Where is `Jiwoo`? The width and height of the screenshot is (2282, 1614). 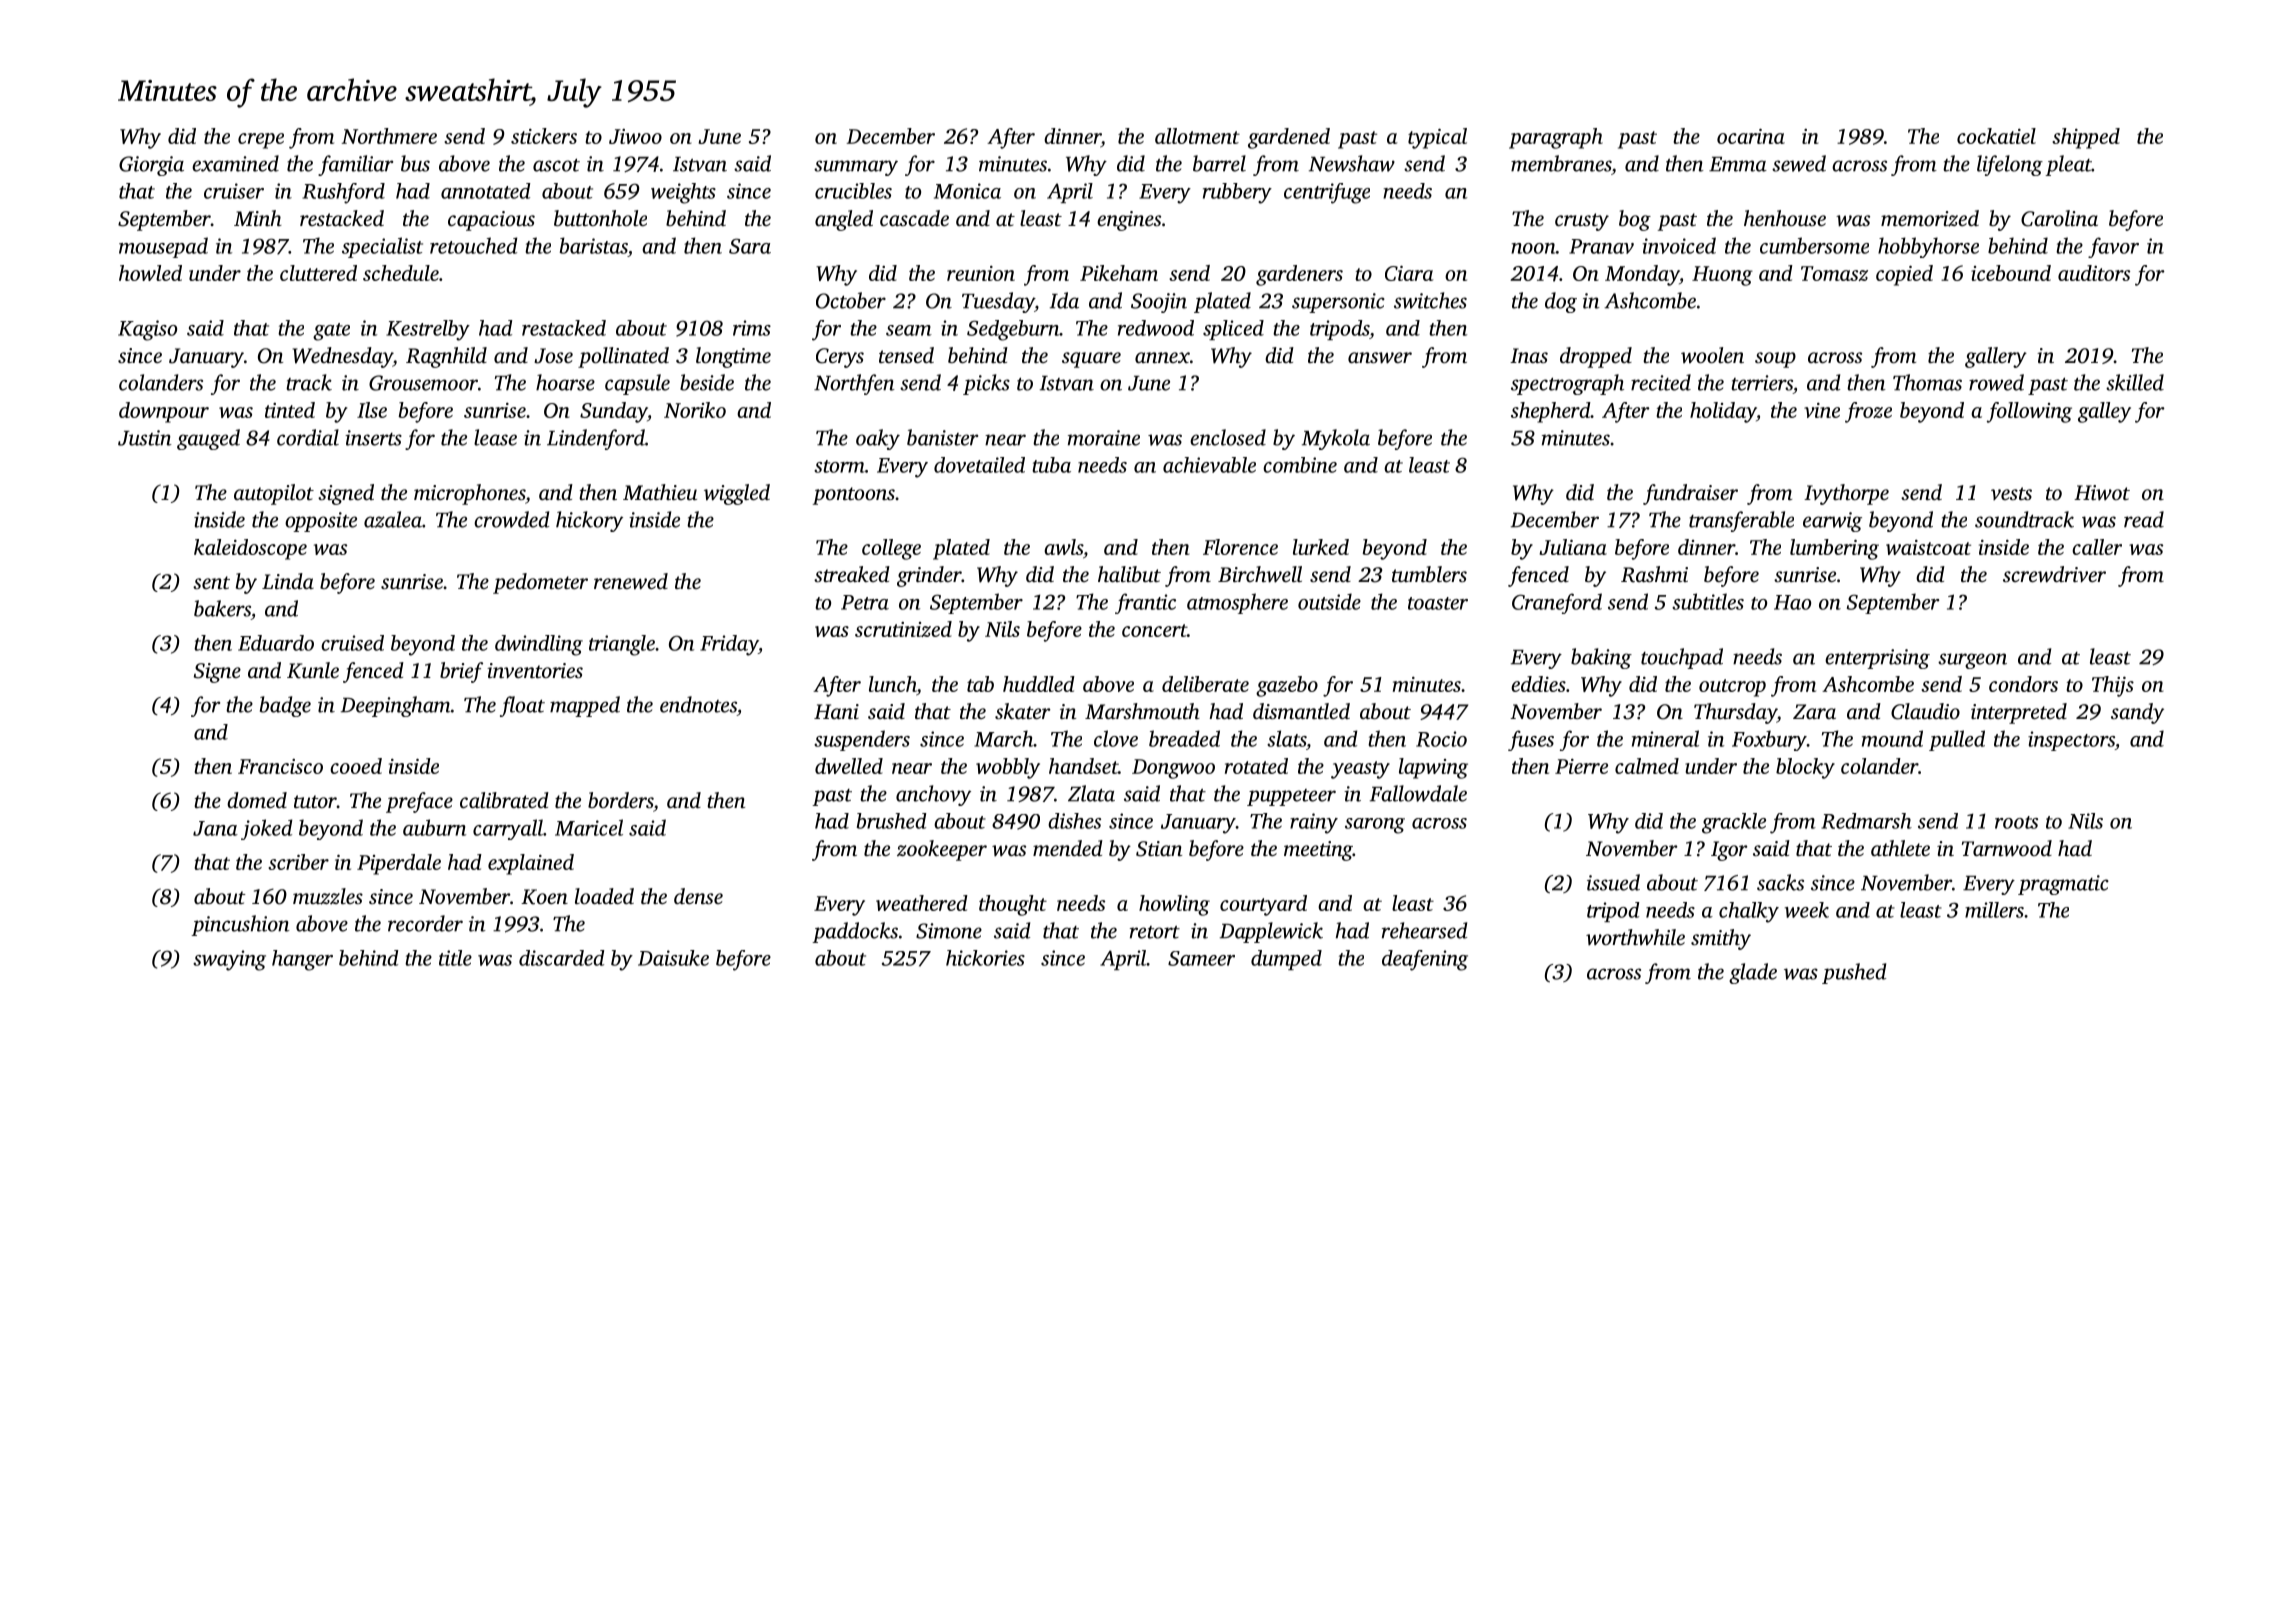 Jiwoo is located at coordinates (635, 136).
